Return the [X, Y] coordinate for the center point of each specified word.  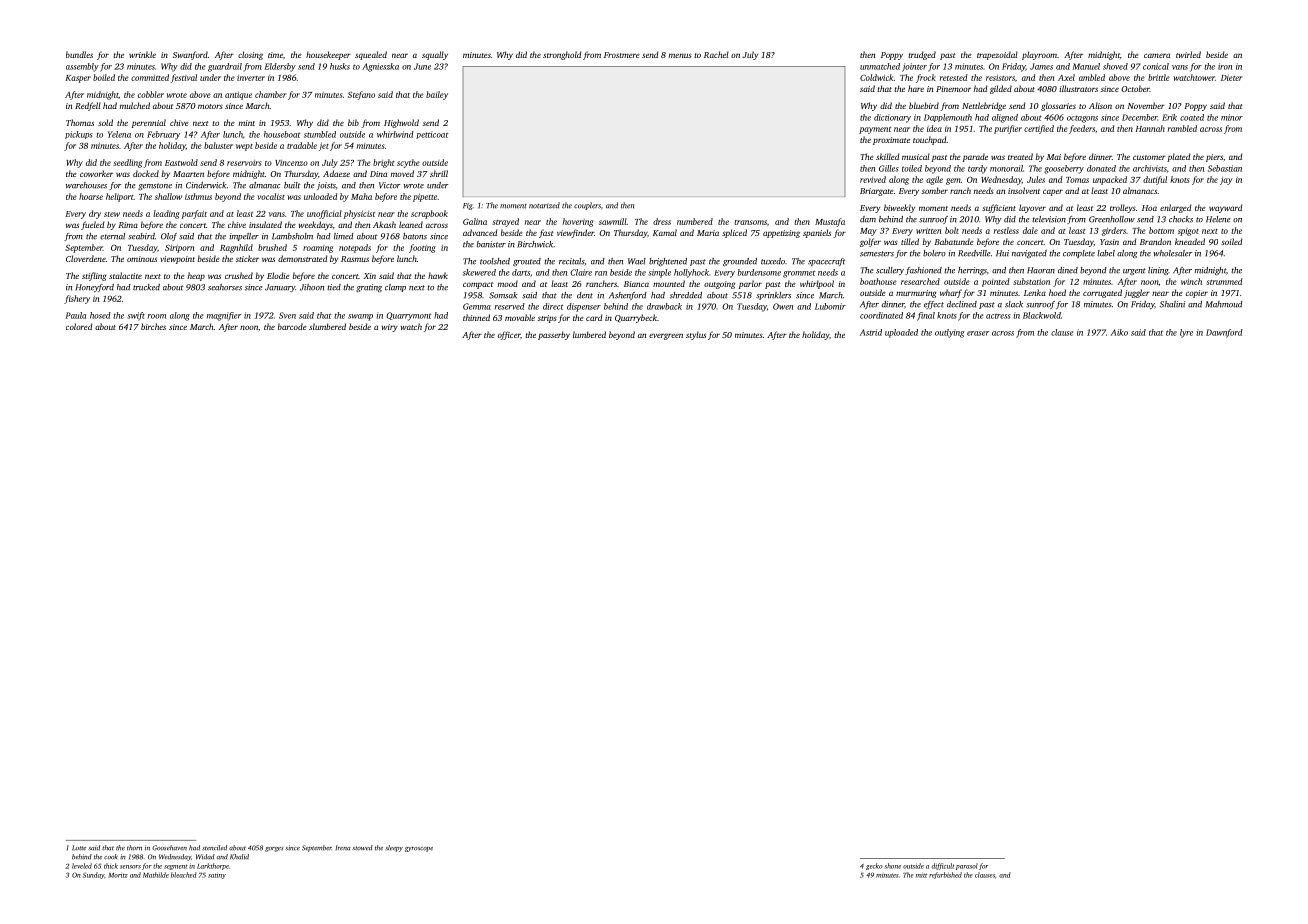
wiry [390, 328]
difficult [943, 866]
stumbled [320, 134]
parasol [967, 866]
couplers [587, 206]
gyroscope [419, 849]
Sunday [93, 875]
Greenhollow [1112, 219]
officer [509, 335]
